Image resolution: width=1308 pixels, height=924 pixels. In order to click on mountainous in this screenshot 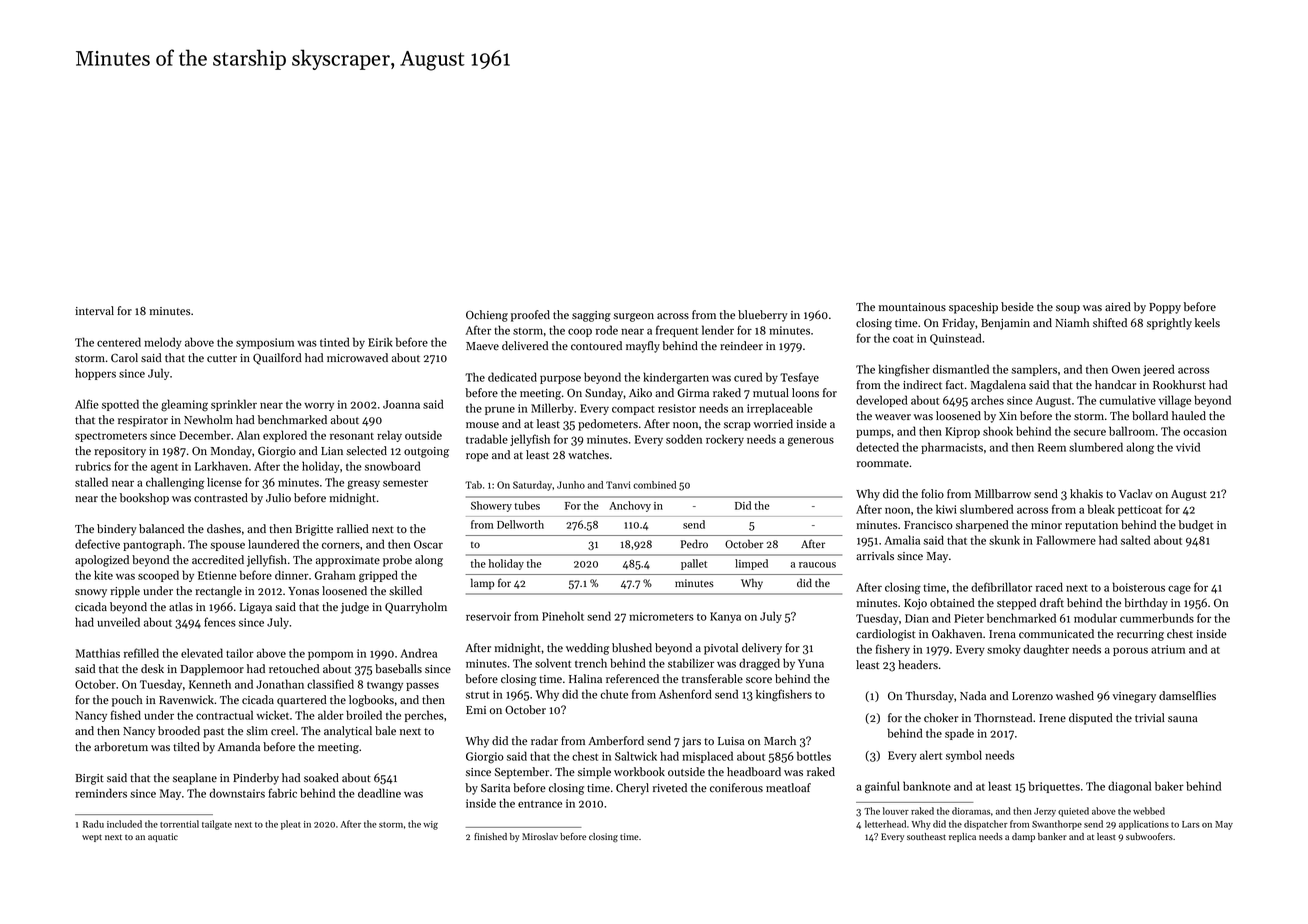, I will do `click(912, 307)`.
